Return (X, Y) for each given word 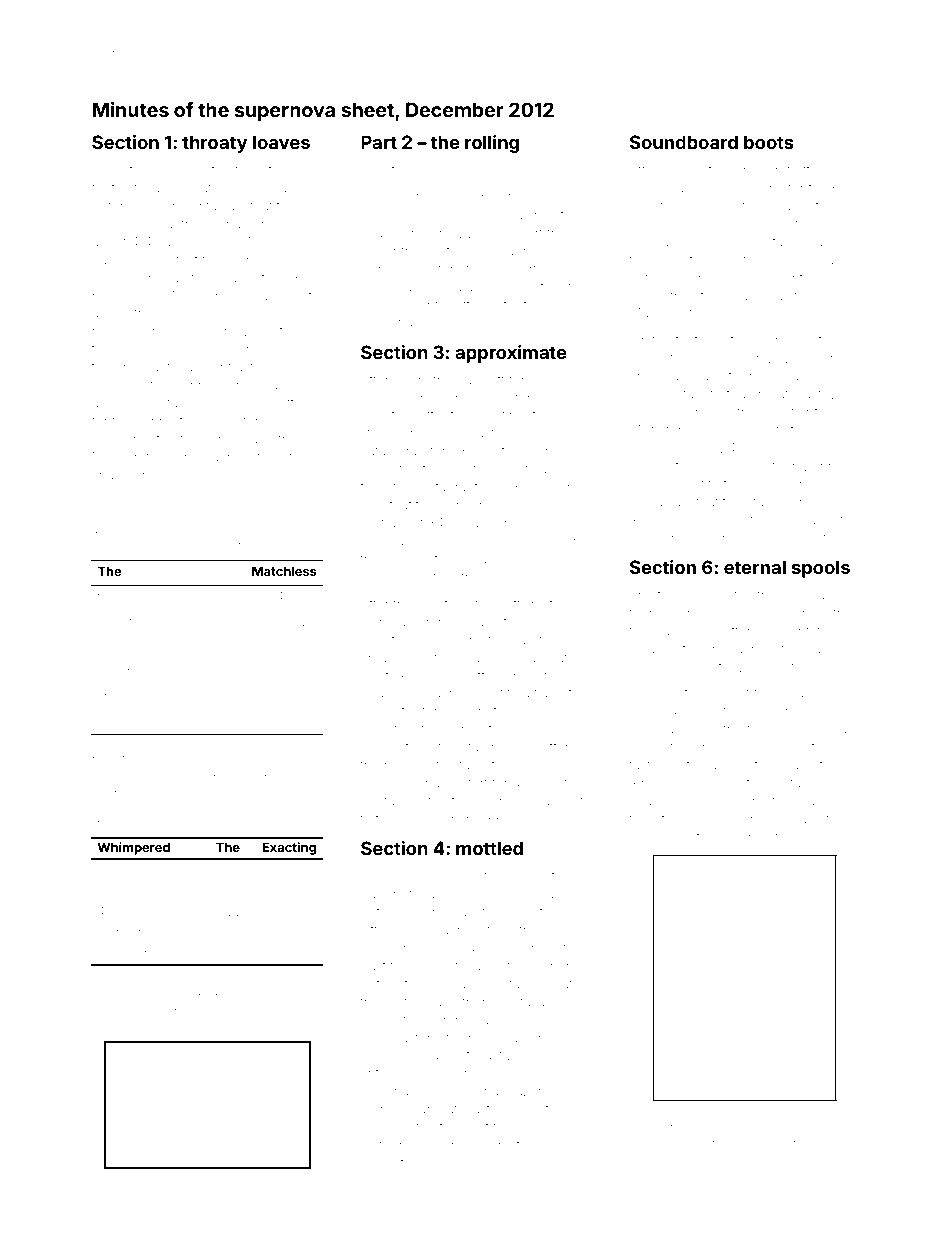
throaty (215, 144)
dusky (675, 1159)
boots (769, 142)
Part (379, 142)
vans (498, 1146)
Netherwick (396, 1145)
